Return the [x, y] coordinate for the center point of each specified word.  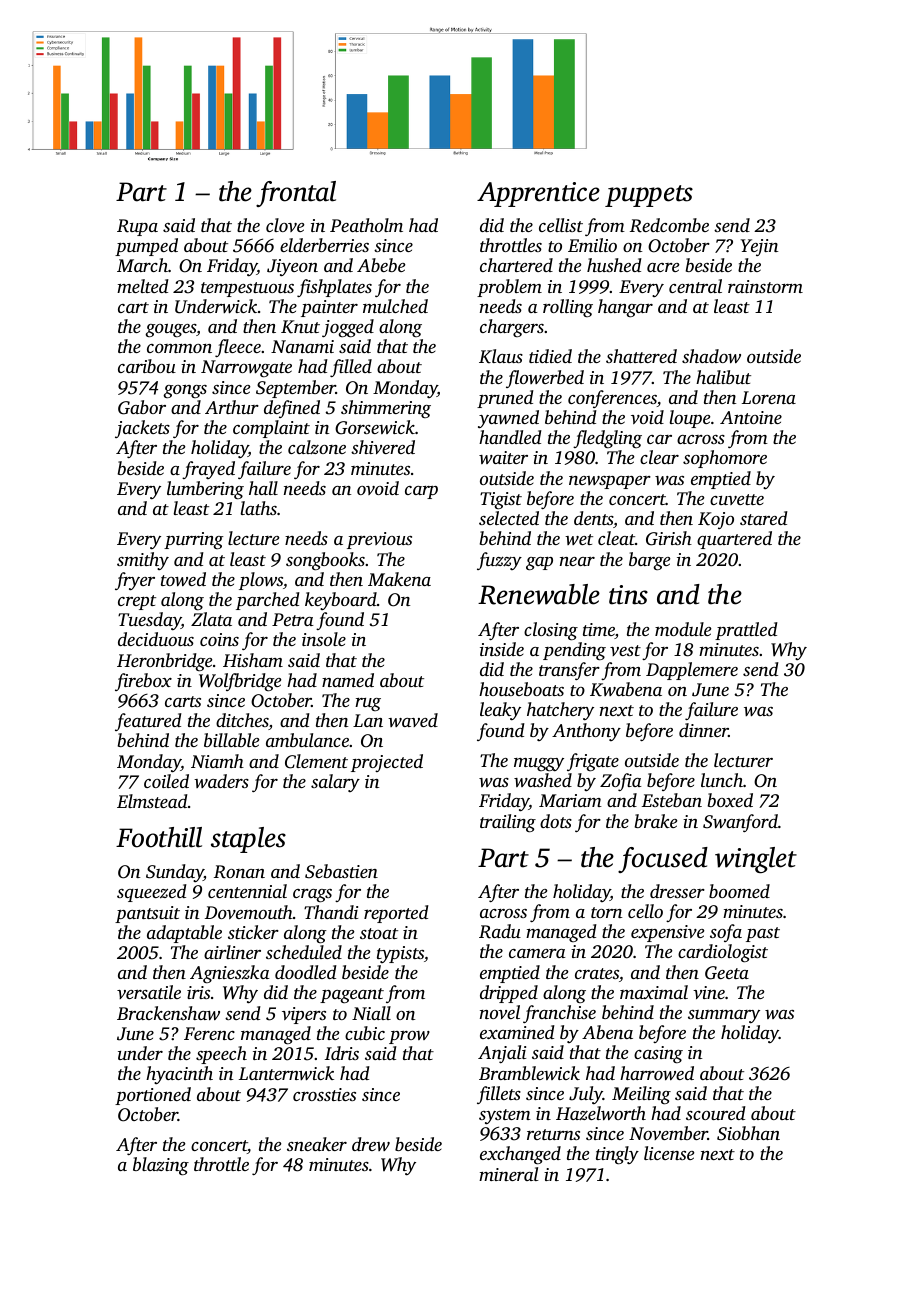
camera [537, 953]
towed [183, 579]
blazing [161, 1166]
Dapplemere [692, 671]
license [669, 1153]
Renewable [539, 594]
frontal [296, 194]
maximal [654, 992]
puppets [649, 196]
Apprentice [538, 194]
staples [248, 840]
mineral [509, 1174]
